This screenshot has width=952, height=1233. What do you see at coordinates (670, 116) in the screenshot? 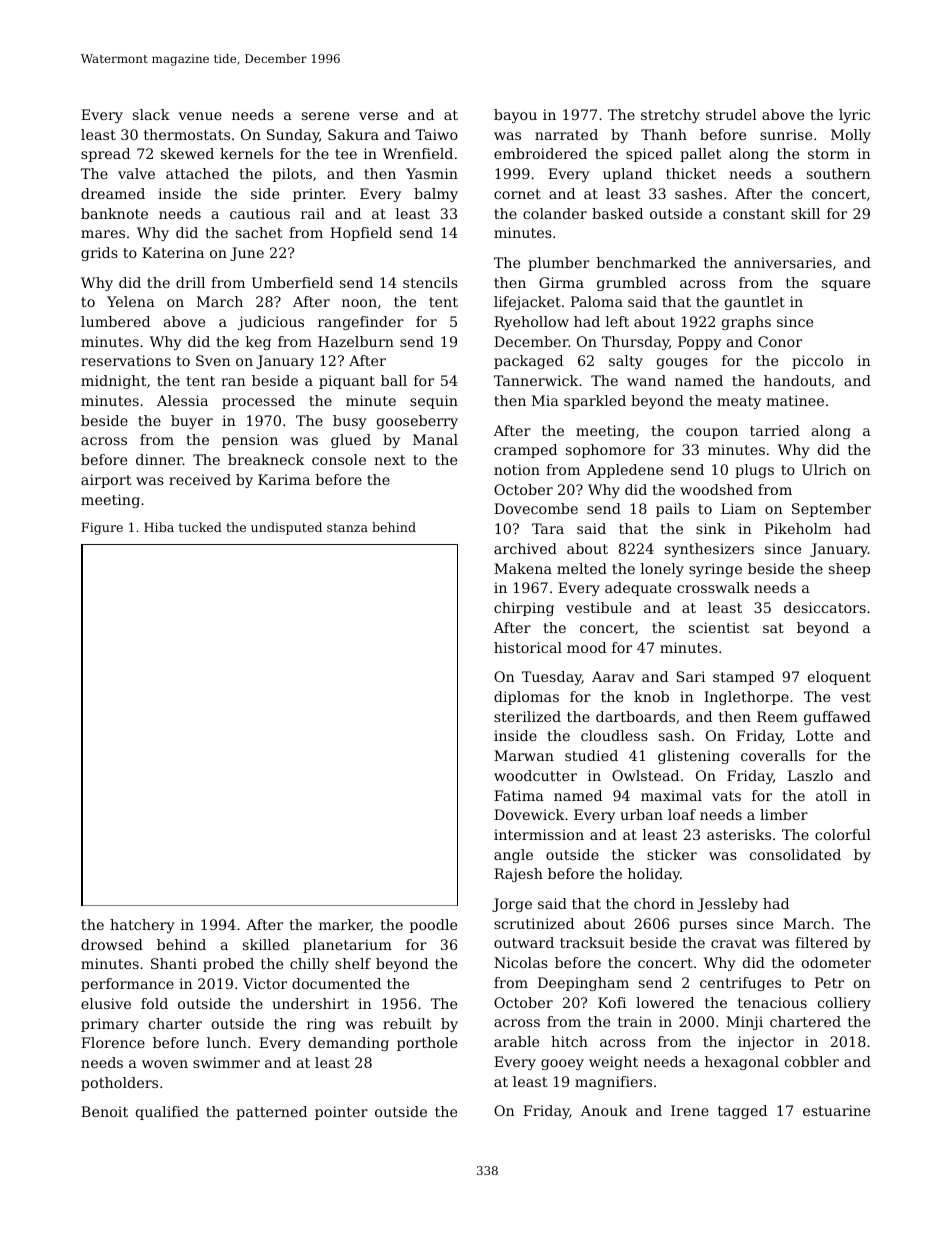
I see `stretchy` at bounding box center [670, 116].
